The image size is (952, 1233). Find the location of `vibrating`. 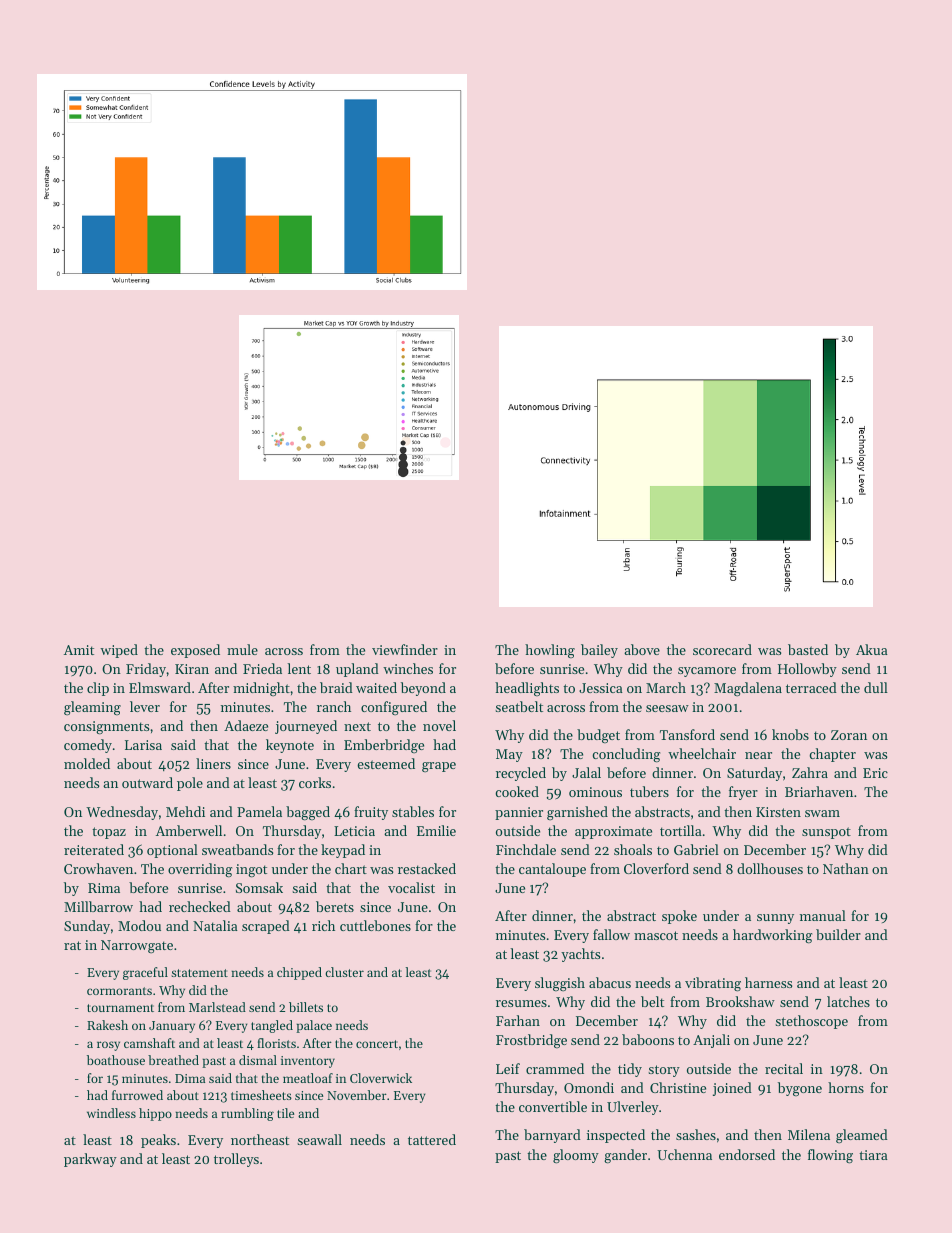

vibrating is located at coordinates (713, 984).
